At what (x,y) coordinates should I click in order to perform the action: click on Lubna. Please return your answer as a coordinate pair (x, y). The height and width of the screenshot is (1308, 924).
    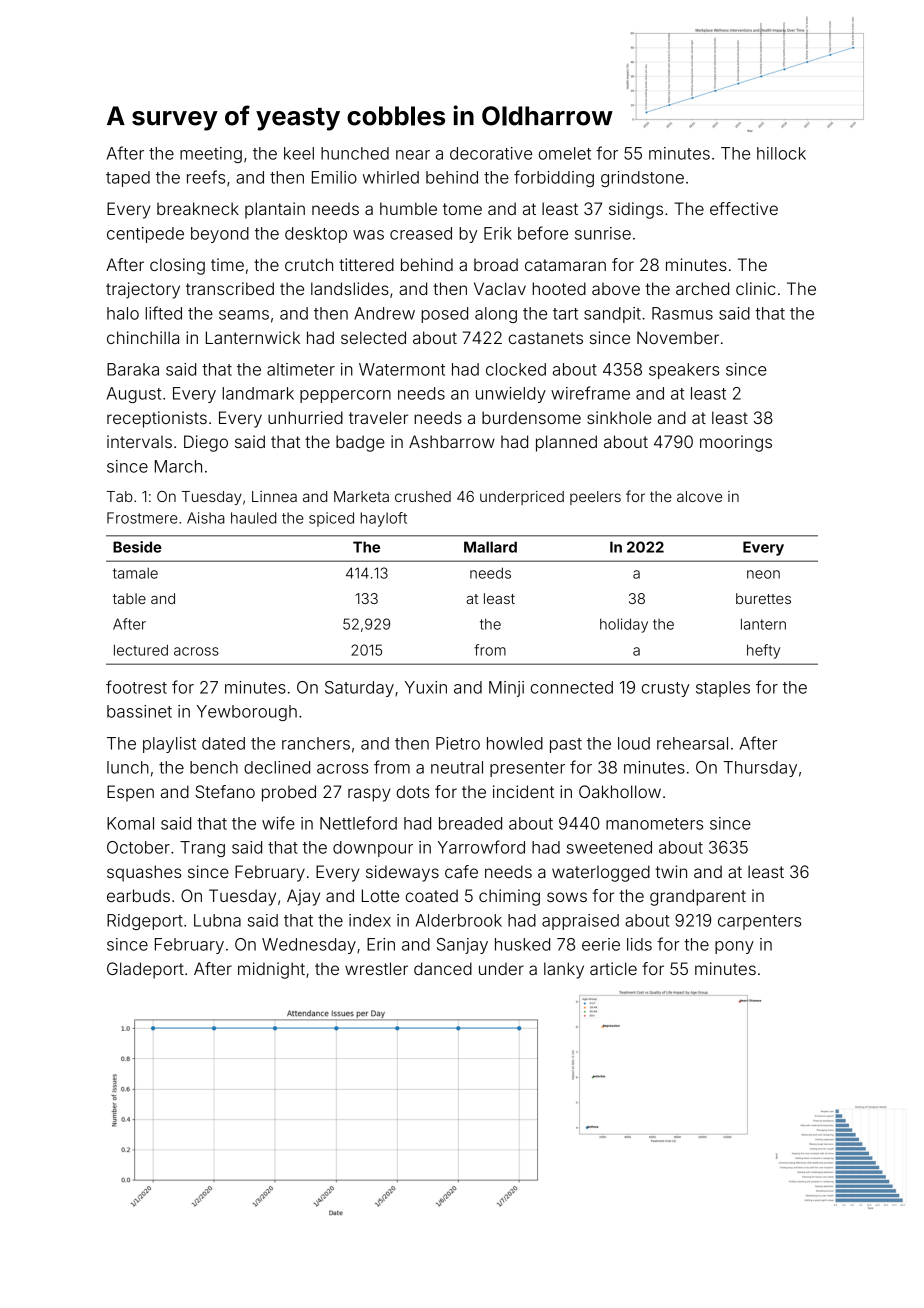
    Looking at the image, I should click on (217, 920).
